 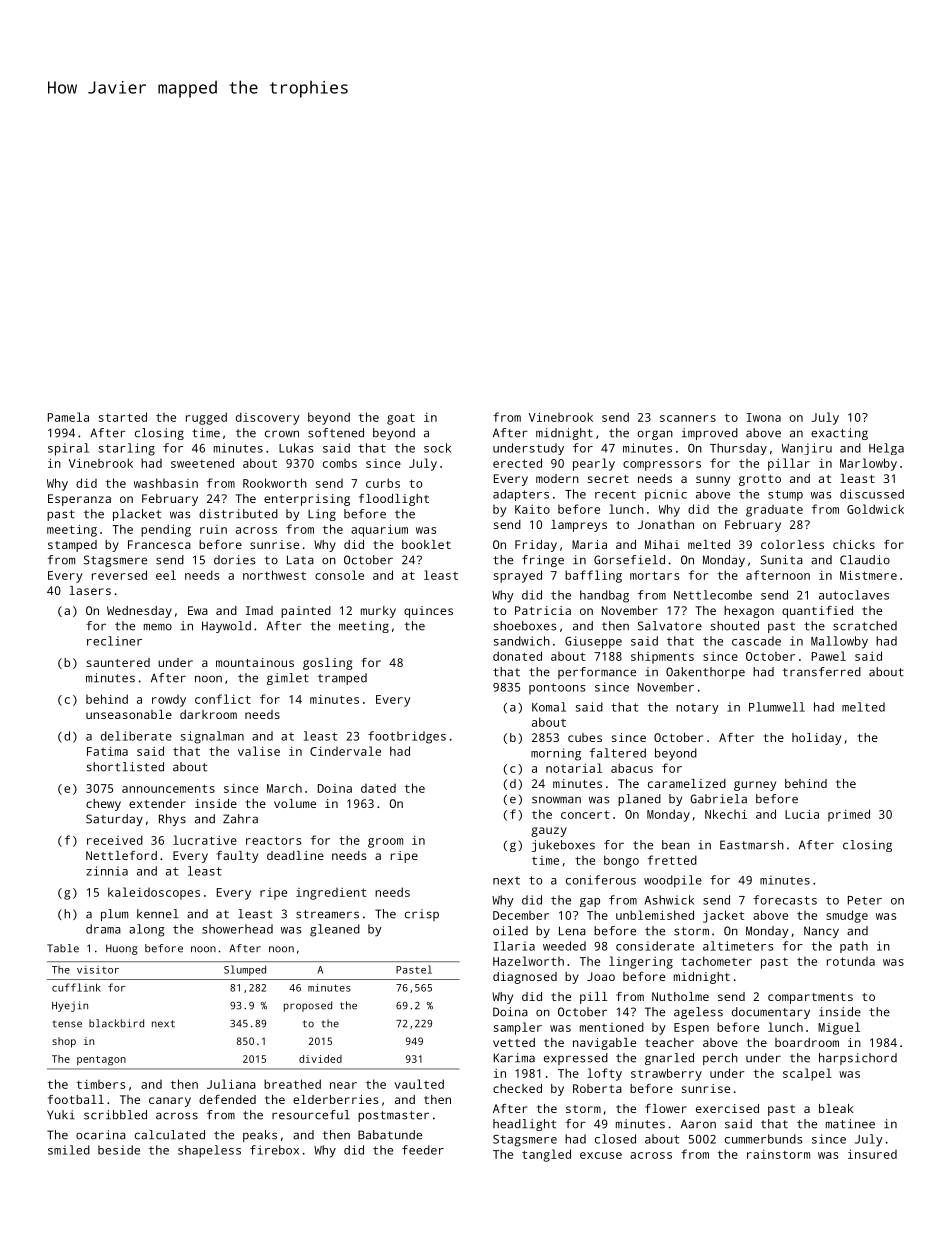 What do you see at coordinates (122, 949) in the page?
I see `Huong` at bounding box center [122, 949].
